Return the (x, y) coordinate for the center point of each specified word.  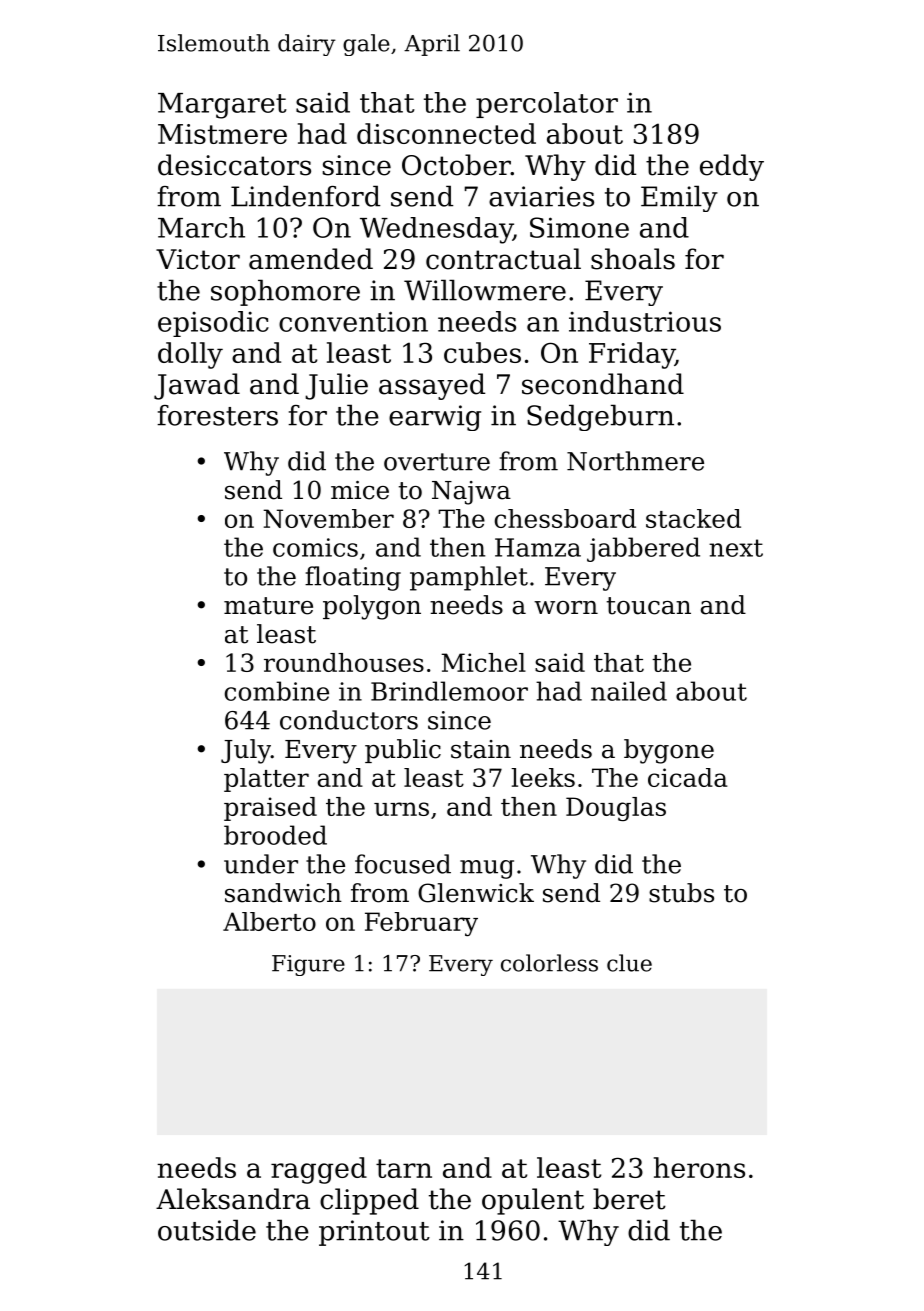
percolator (547, 105)
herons (699, 1167)
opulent (533, 1201)
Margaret (222, 106)
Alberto (269, 921)
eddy (732, 167)
